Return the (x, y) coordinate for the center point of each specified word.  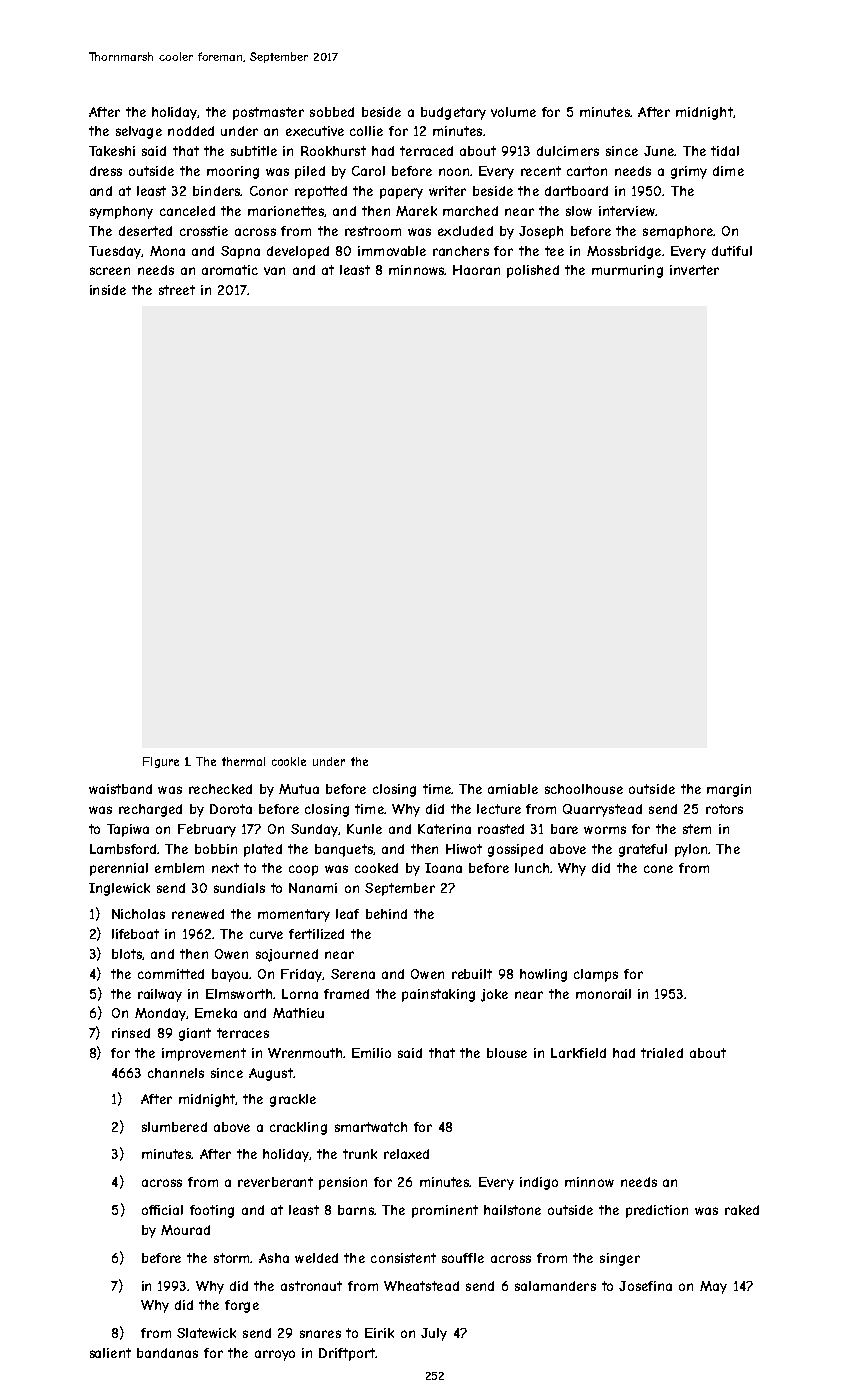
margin (729, 790)
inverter (694, 270)
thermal (243, 761)
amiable (513, 789)
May (713, 1287)
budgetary (453, 113)
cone (658, 869)
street (177, 290)
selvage (139, 132)
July (434, 1334)
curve (266, 935)
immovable (392, 251)
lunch (532, 868)
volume (513, 112)
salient (110, 1353)
